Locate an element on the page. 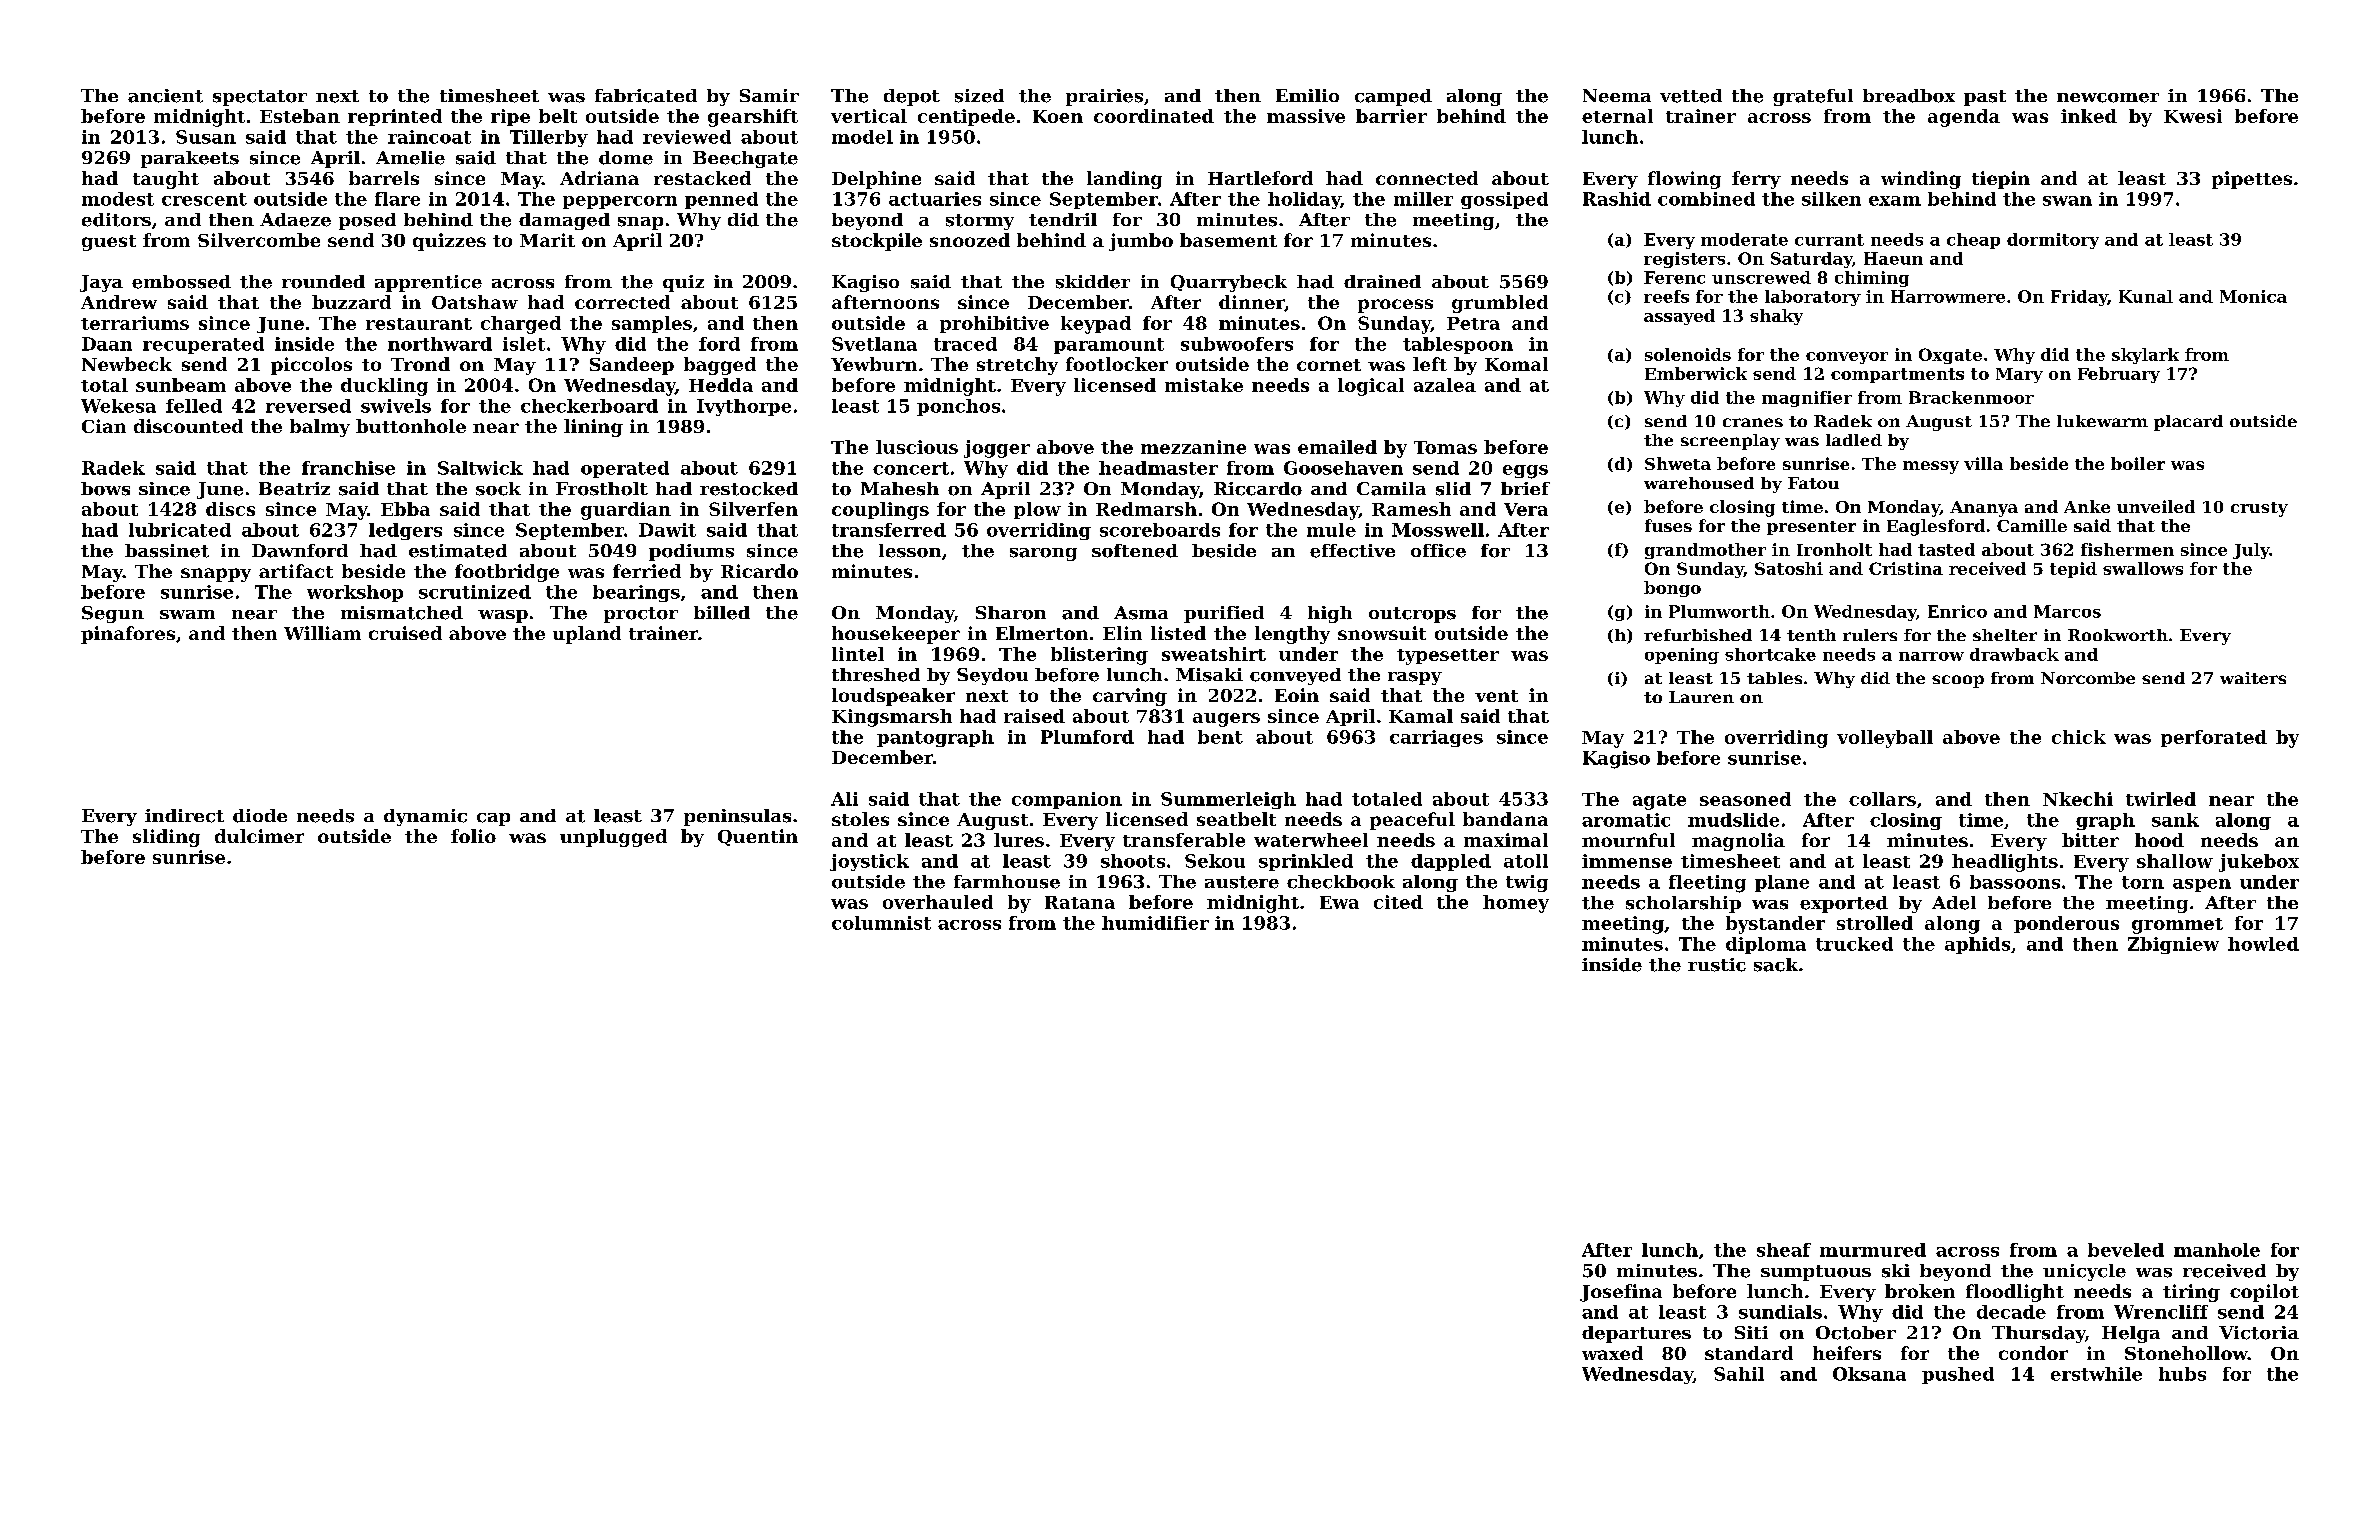  bows is located at coordinates (105, 489).
